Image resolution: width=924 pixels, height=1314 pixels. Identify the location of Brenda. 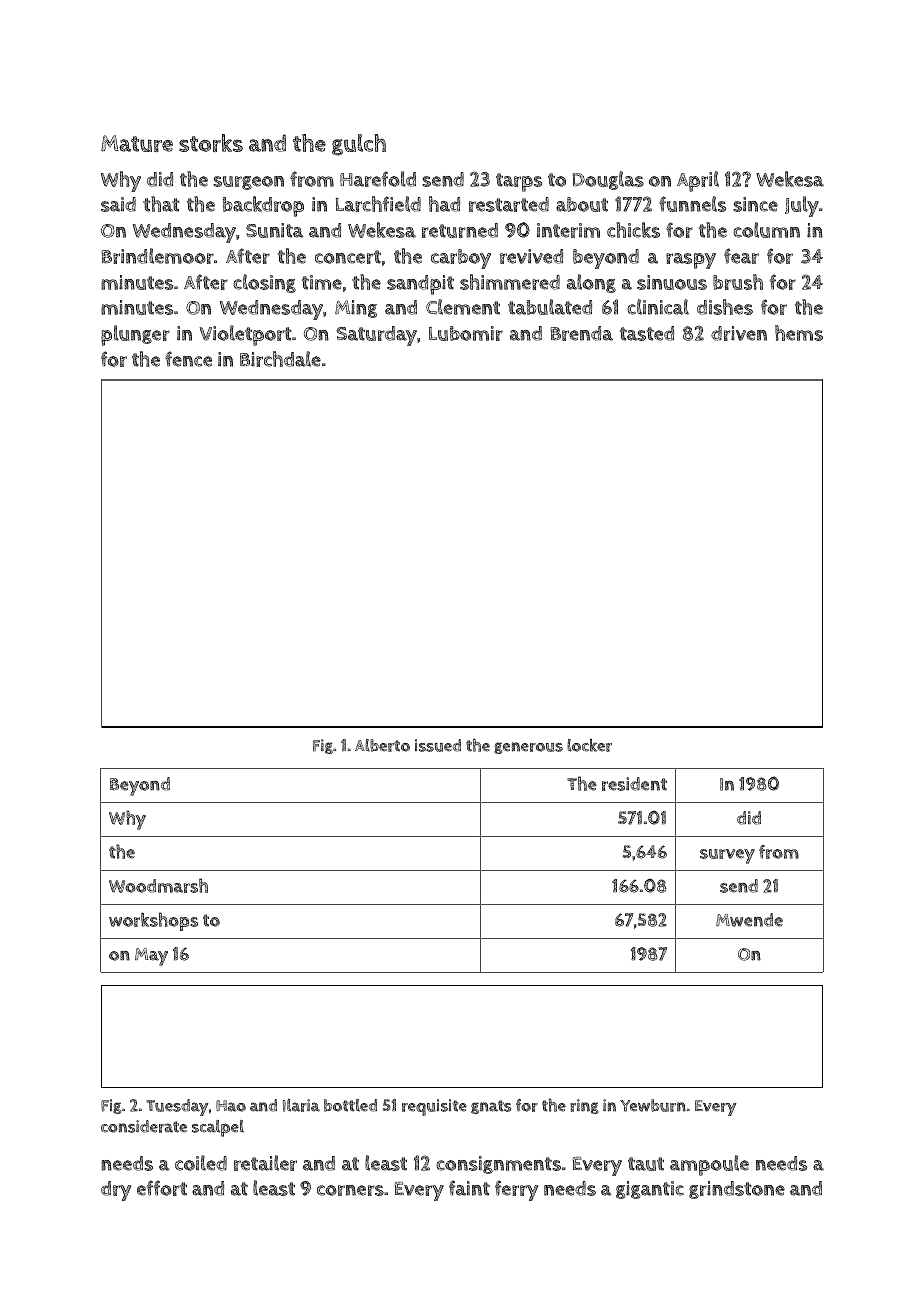
(581, 333).
